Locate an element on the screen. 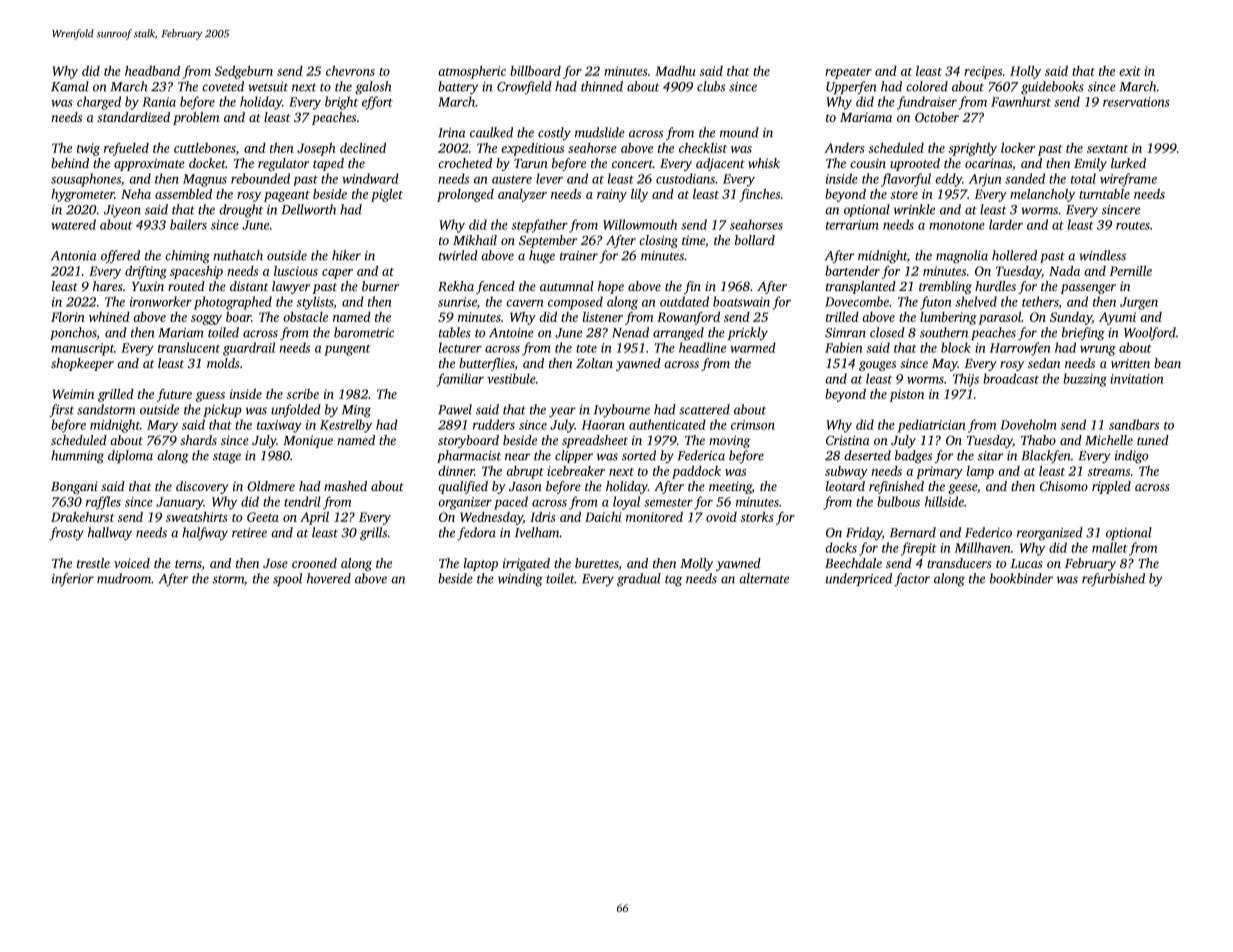 This screenshot has width=1233, height=952. written is located at coordinates (1130, 363).
